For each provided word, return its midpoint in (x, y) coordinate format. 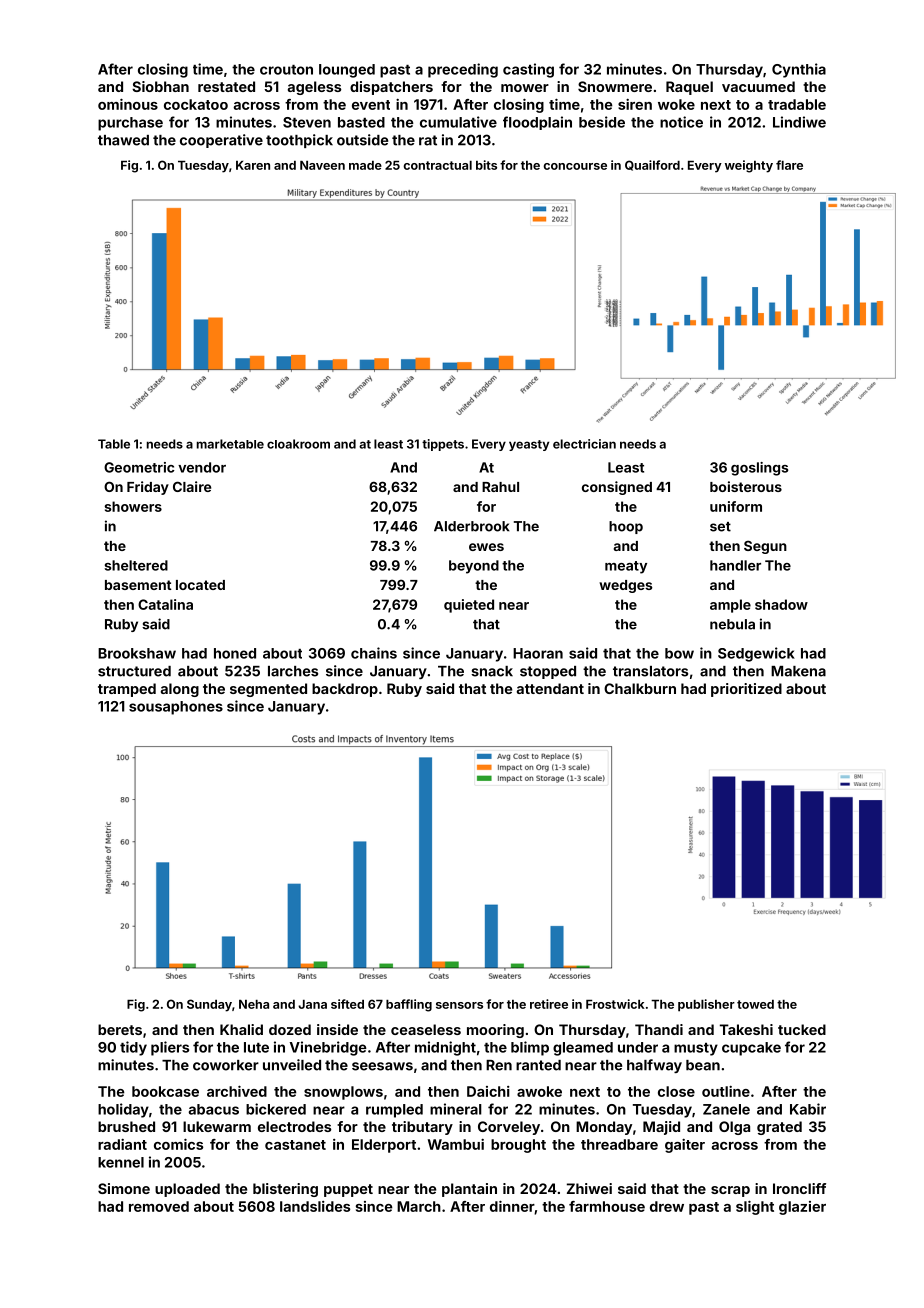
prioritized (746, 690)
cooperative (221, 141)
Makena (798, 671)
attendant (550, 688)
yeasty (529, 445)
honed (235, 653)
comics (178, 1144)
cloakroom (298, 444)
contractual (437, 165)
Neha (254, 1004)
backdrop (345, 690)
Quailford (652, 165)
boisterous (746, 486)
